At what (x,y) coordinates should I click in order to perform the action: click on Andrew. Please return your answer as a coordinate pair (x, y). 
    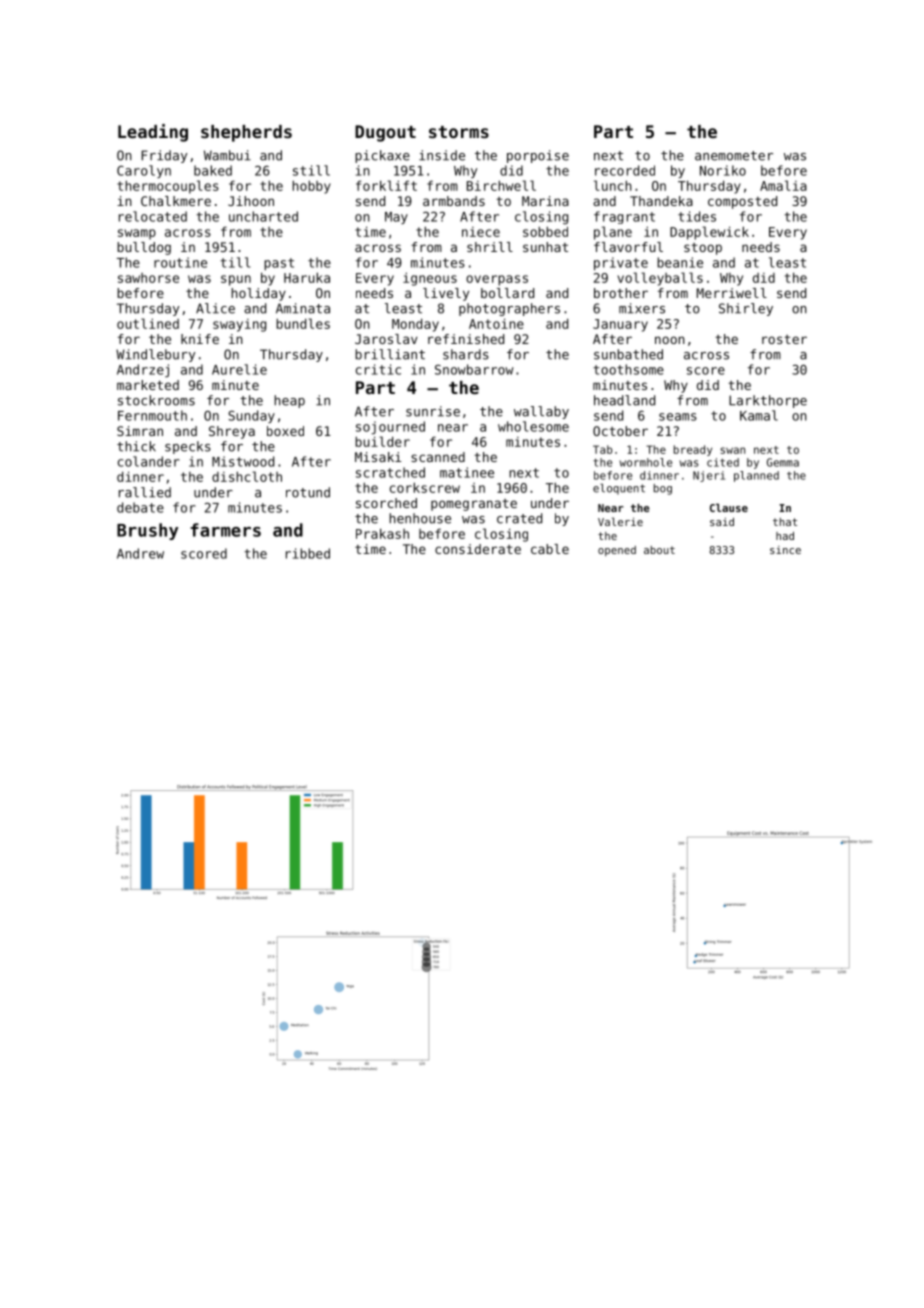
    Looking at the image, I should click on (140, 553).
